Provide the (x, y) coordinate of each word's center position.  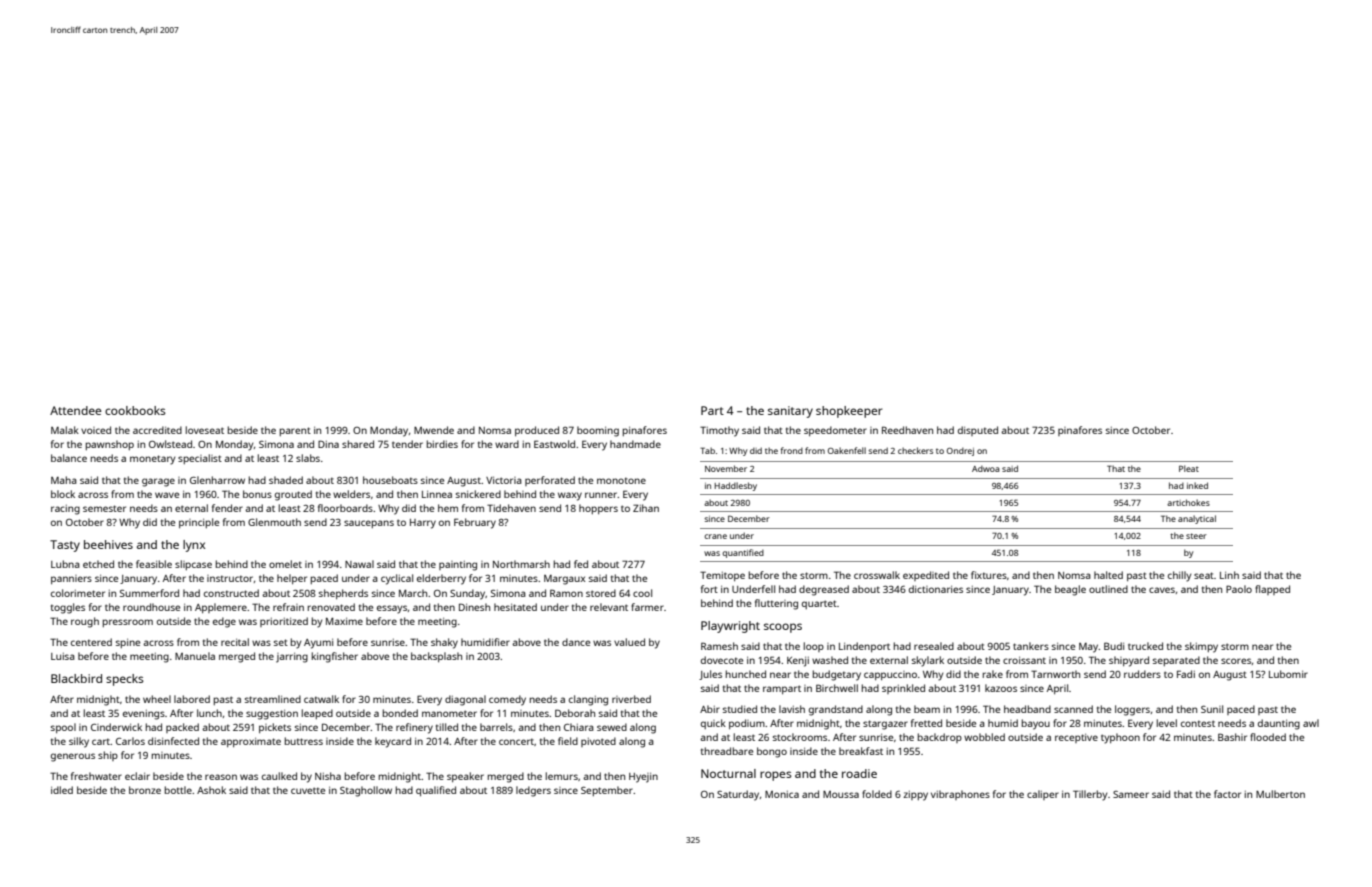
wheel (157, 699)
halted (1108, 575)
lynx (194, 546)
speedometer (835, 431)
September (607, 791)
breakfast (861, 751)
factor (1227, 794)
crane (715, 536)
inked (1197, 485)
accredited (157, 430)
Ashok (211, 790)
